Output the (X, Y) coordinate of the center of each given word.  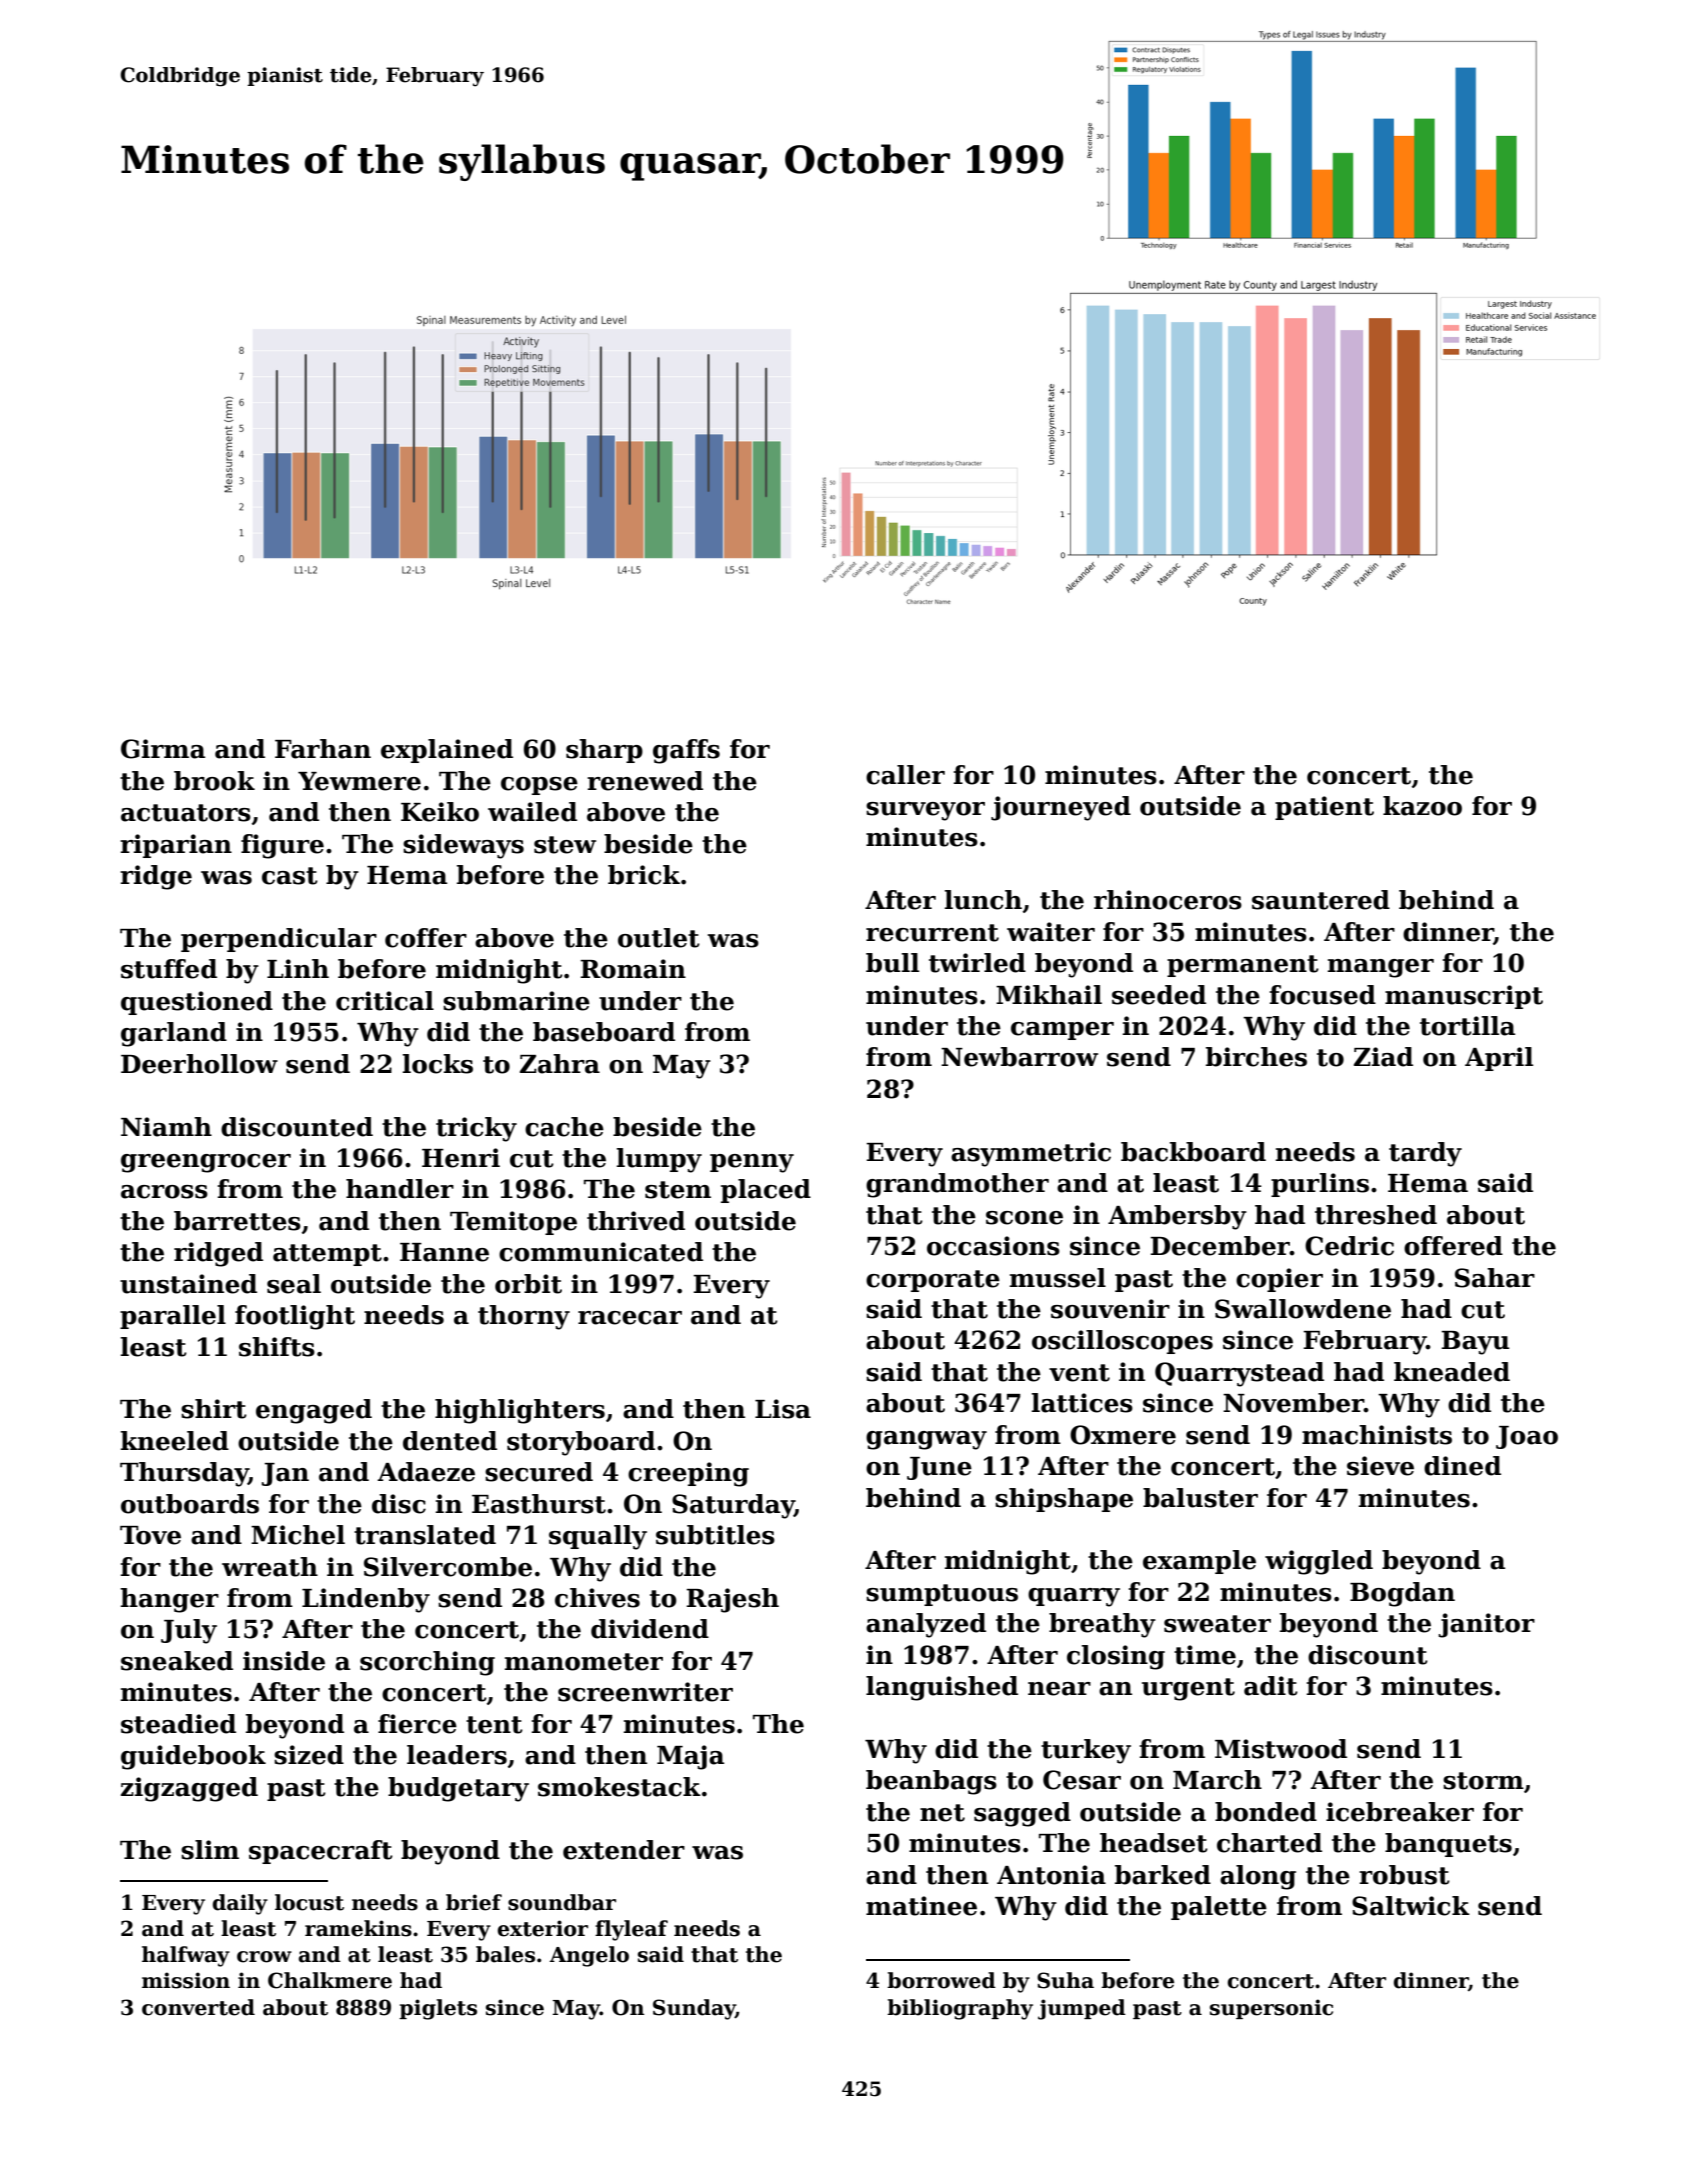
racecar (630, 1318)
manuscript (1464, 997)
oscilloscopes (1122, 1342)
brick (644, 875)
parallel (173, 1317)
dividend (650, 1629)
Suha (1065, 1980)
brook (214, 781)
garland (174, 1034)
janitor (1486, 1625)
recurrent (932, 933)
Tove (150, 1535)
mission (186, 1980)
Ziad (1383, 1057)
